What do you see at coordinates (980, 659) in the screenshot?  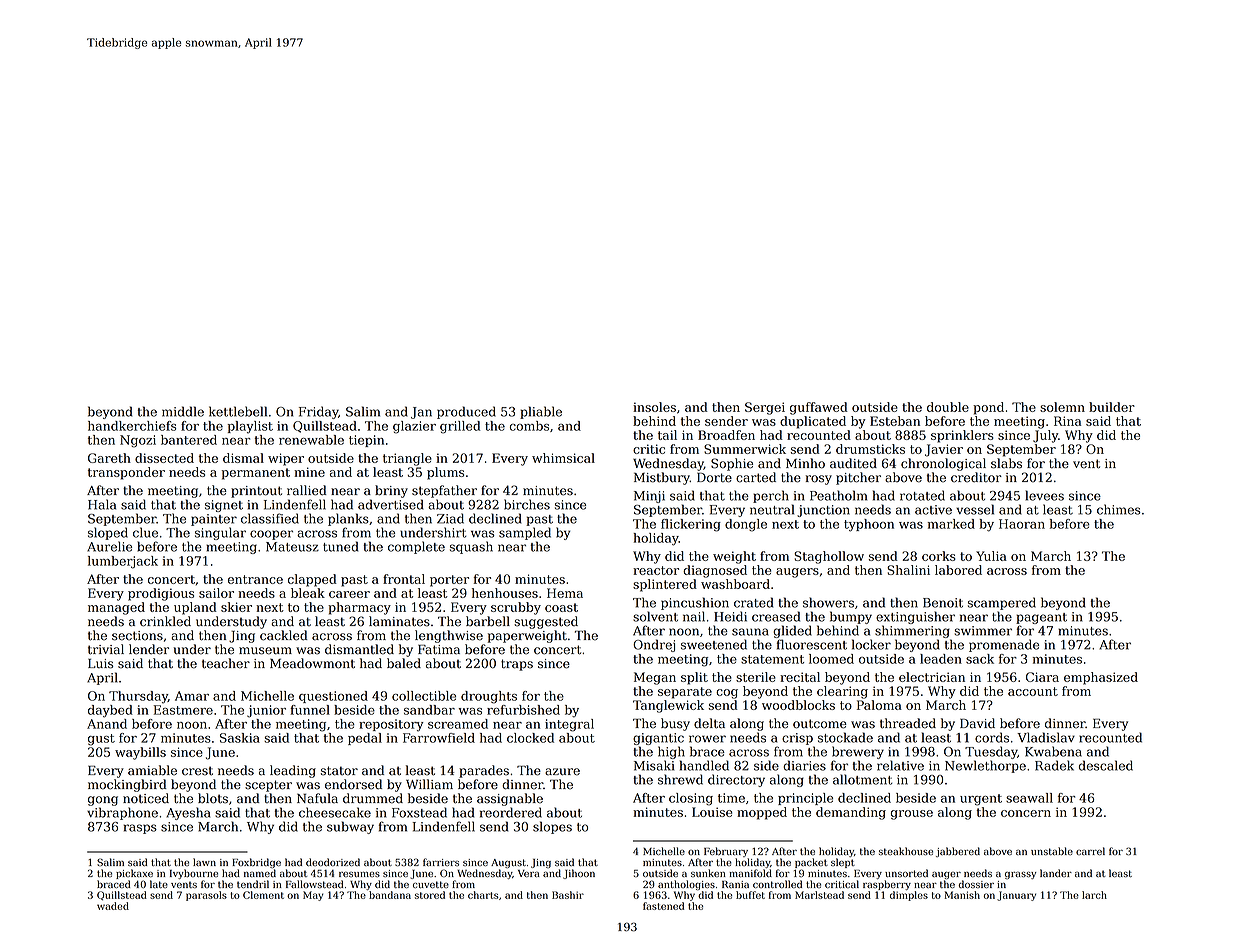 I see `sack` at bounding box center [980, 659].
